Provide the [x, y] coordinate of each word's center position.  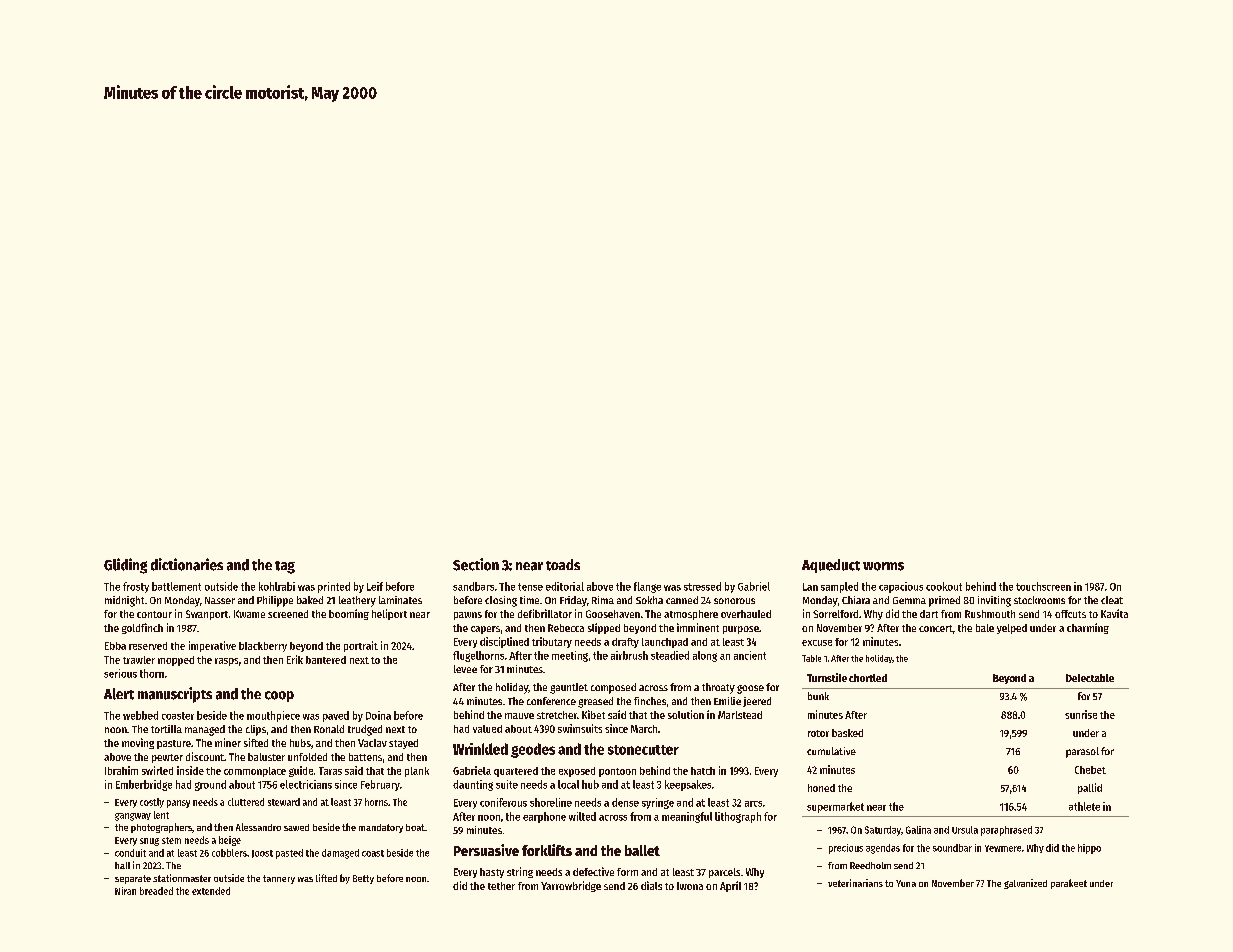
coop [279, 696]
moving [138, 743]
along [705, 656]
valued [487, 729]
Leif [375, 586]
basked [847, 733]
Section [476, 564]
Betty [363, 879]
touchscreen [1043, 586]
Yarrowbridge [571, 886]
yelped [1012, 629]
